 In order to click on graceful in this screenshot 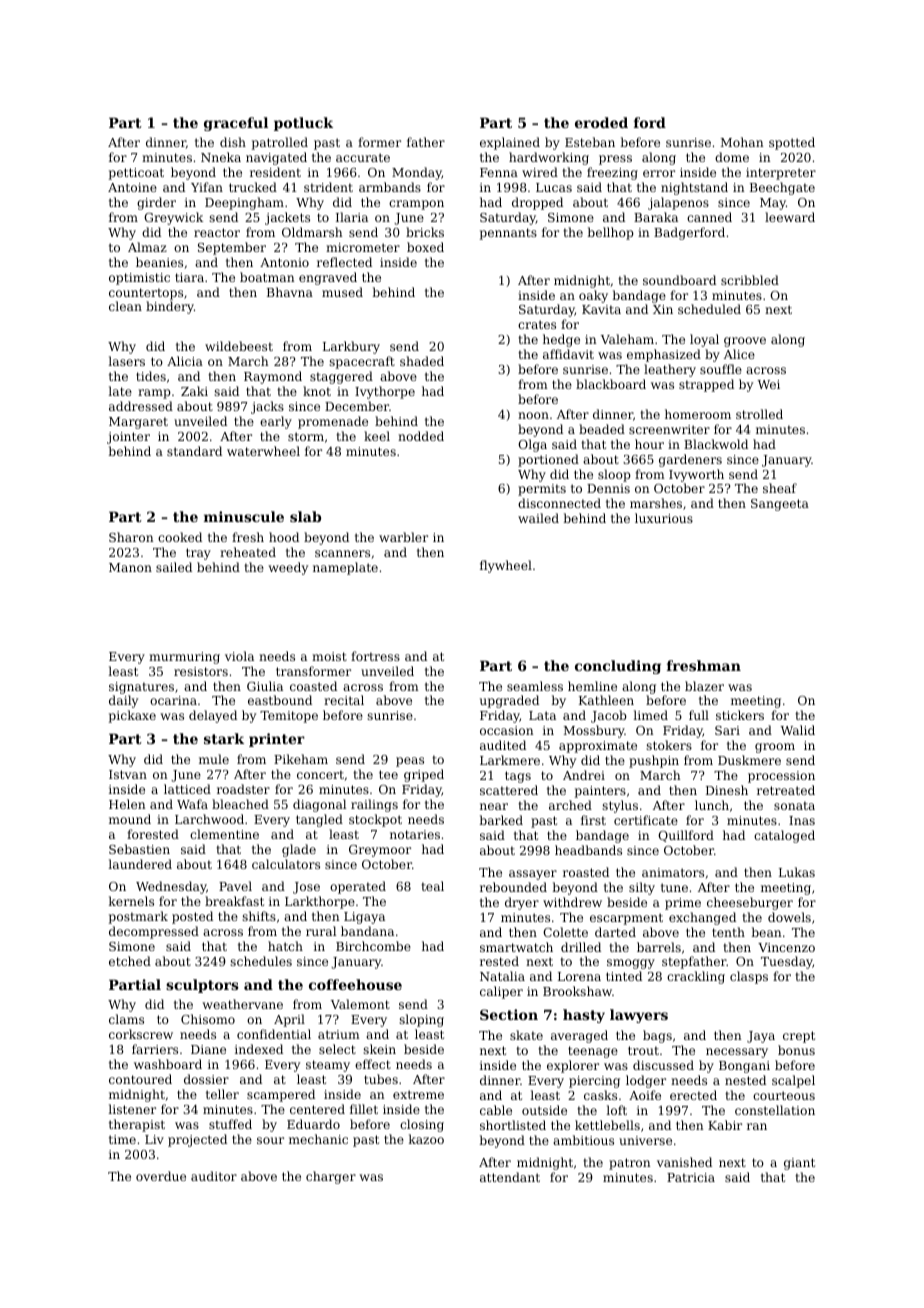, I will do `click(236, 124)`.
